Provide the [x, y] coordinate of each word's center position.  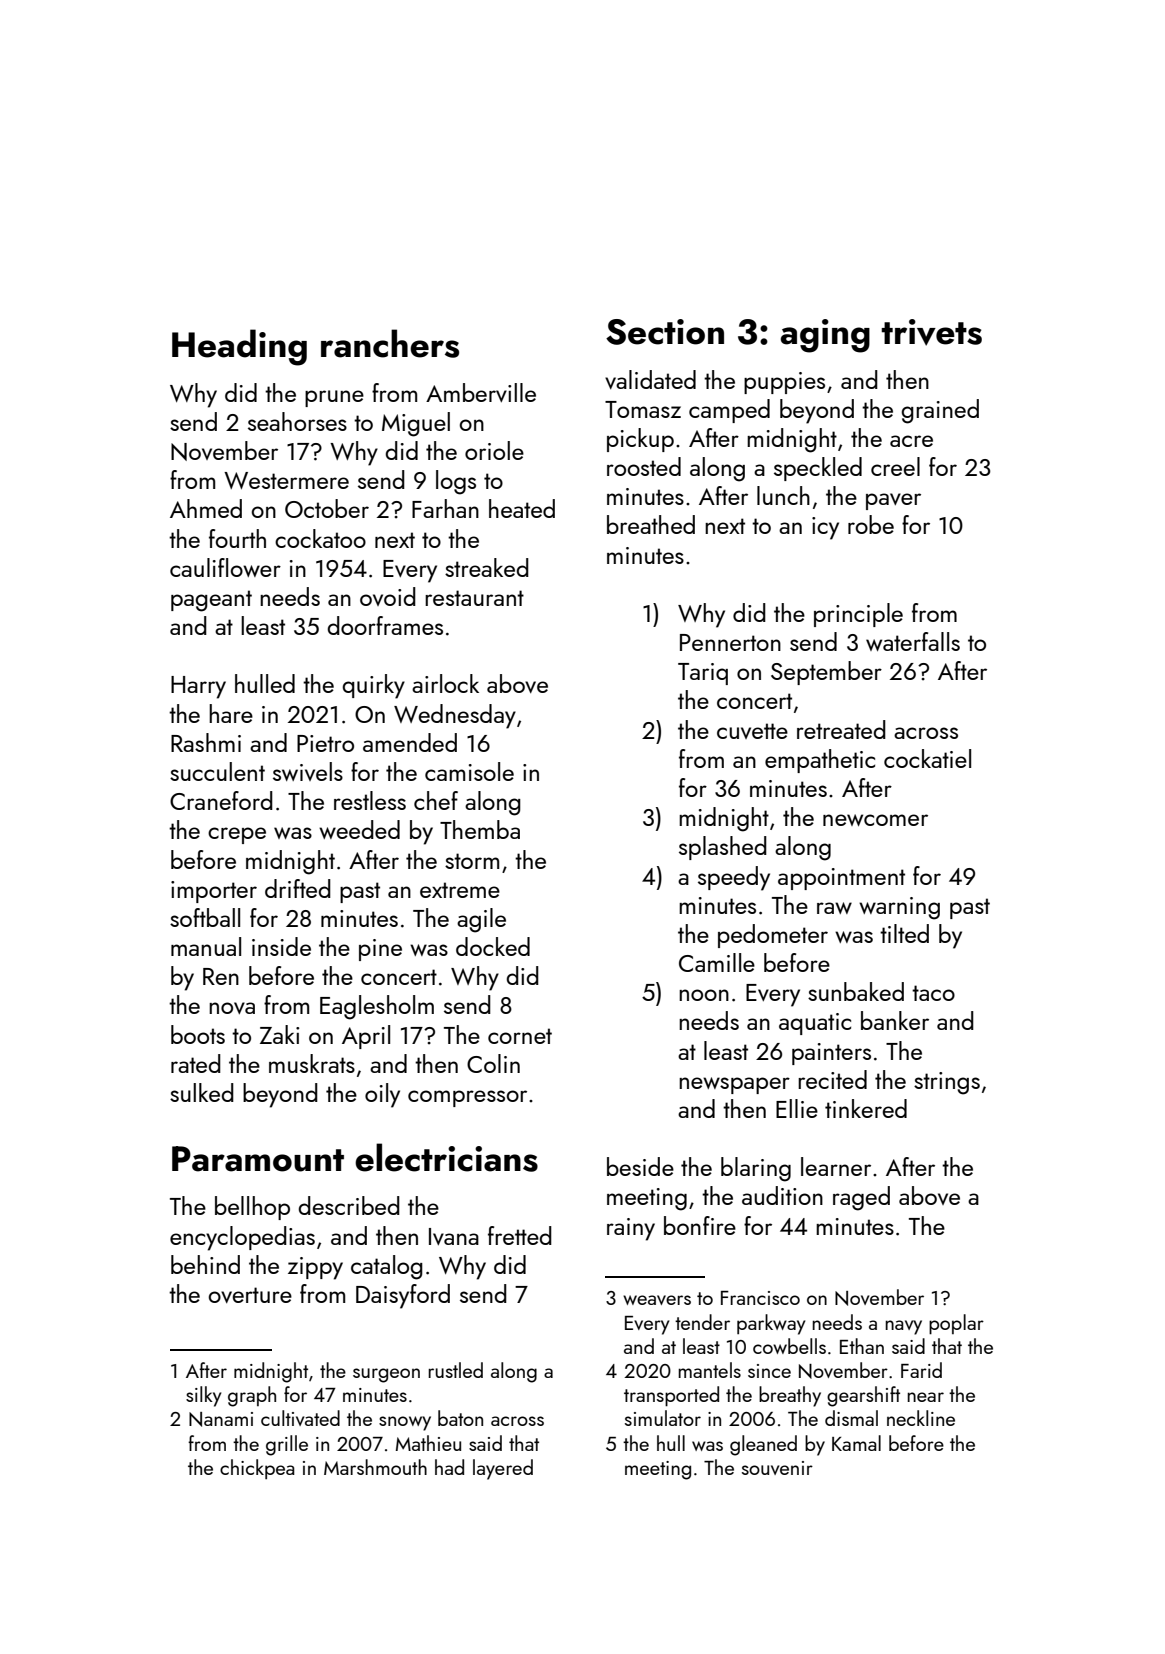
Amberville [481, 392]
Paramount [258, 1159]
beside [640, 1166]
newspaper [734, 1085]
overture [250, 1295]
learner [836, 1166]
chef [436, 800]
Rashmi [206, 742]
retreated [841, 729]
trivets [931, 332]
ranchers [390, 343]
